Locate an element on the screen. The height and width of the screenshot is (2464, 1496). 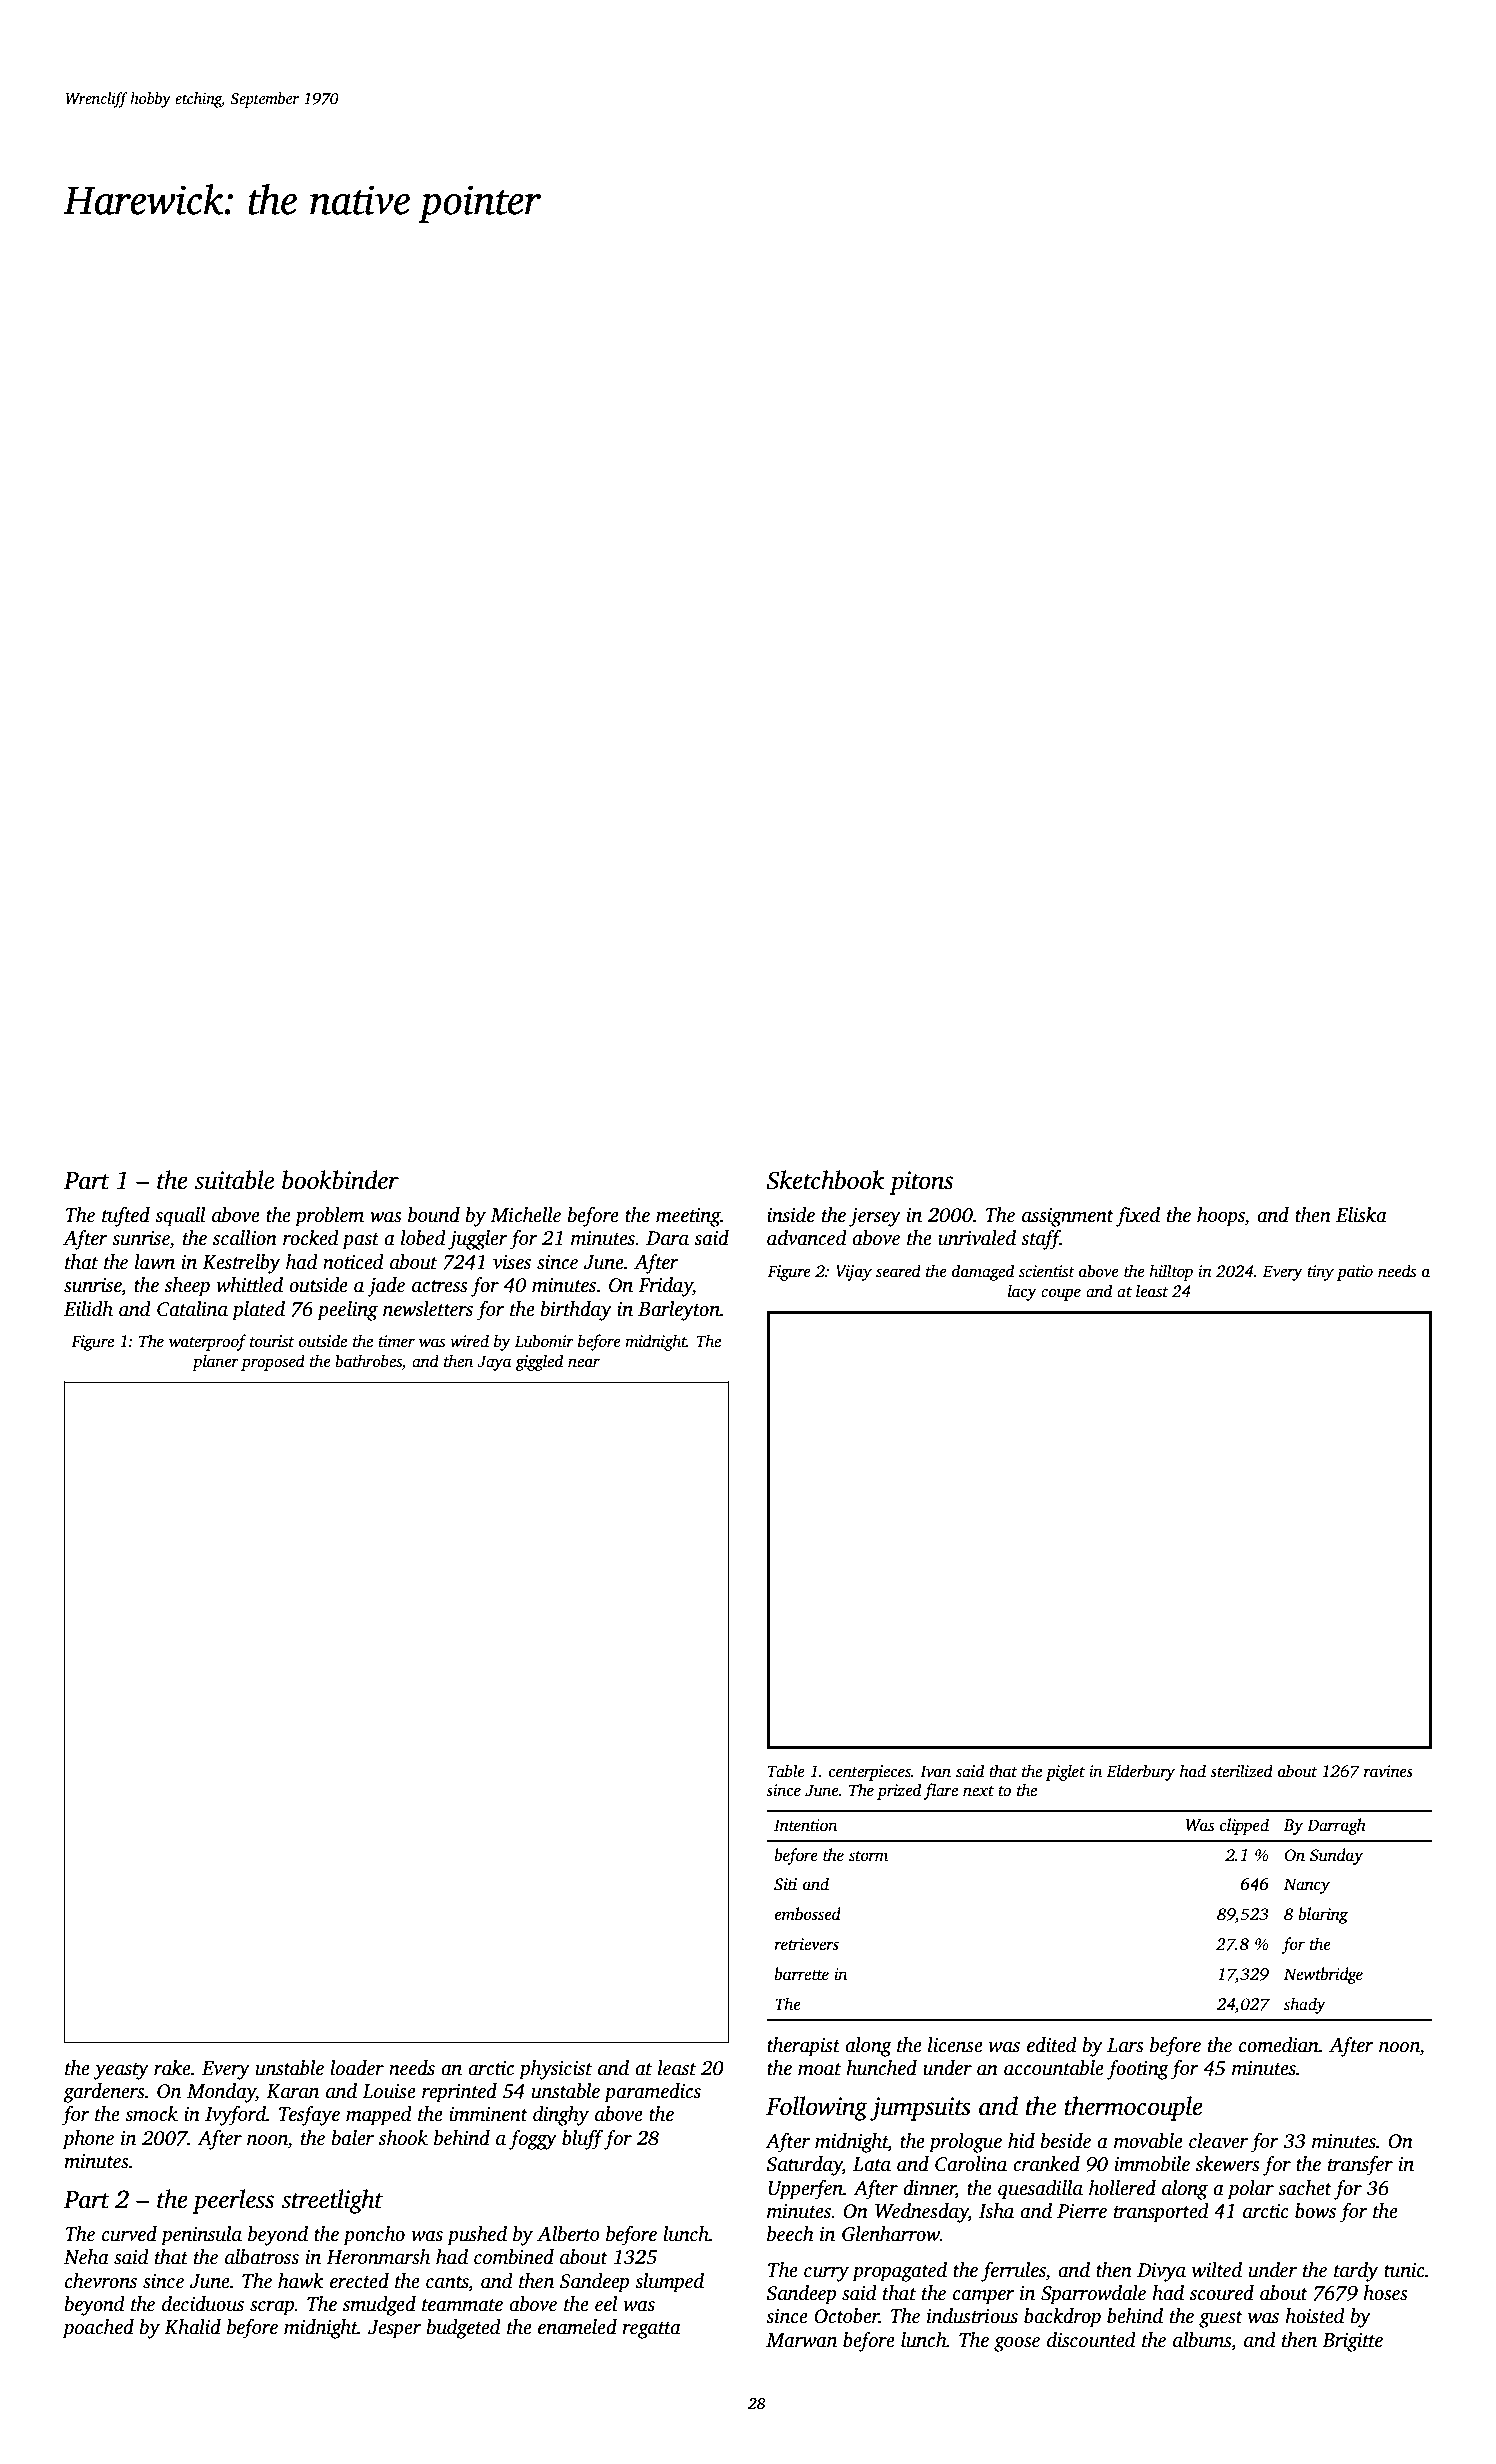
rake is located at coordinates (172, 2068).
